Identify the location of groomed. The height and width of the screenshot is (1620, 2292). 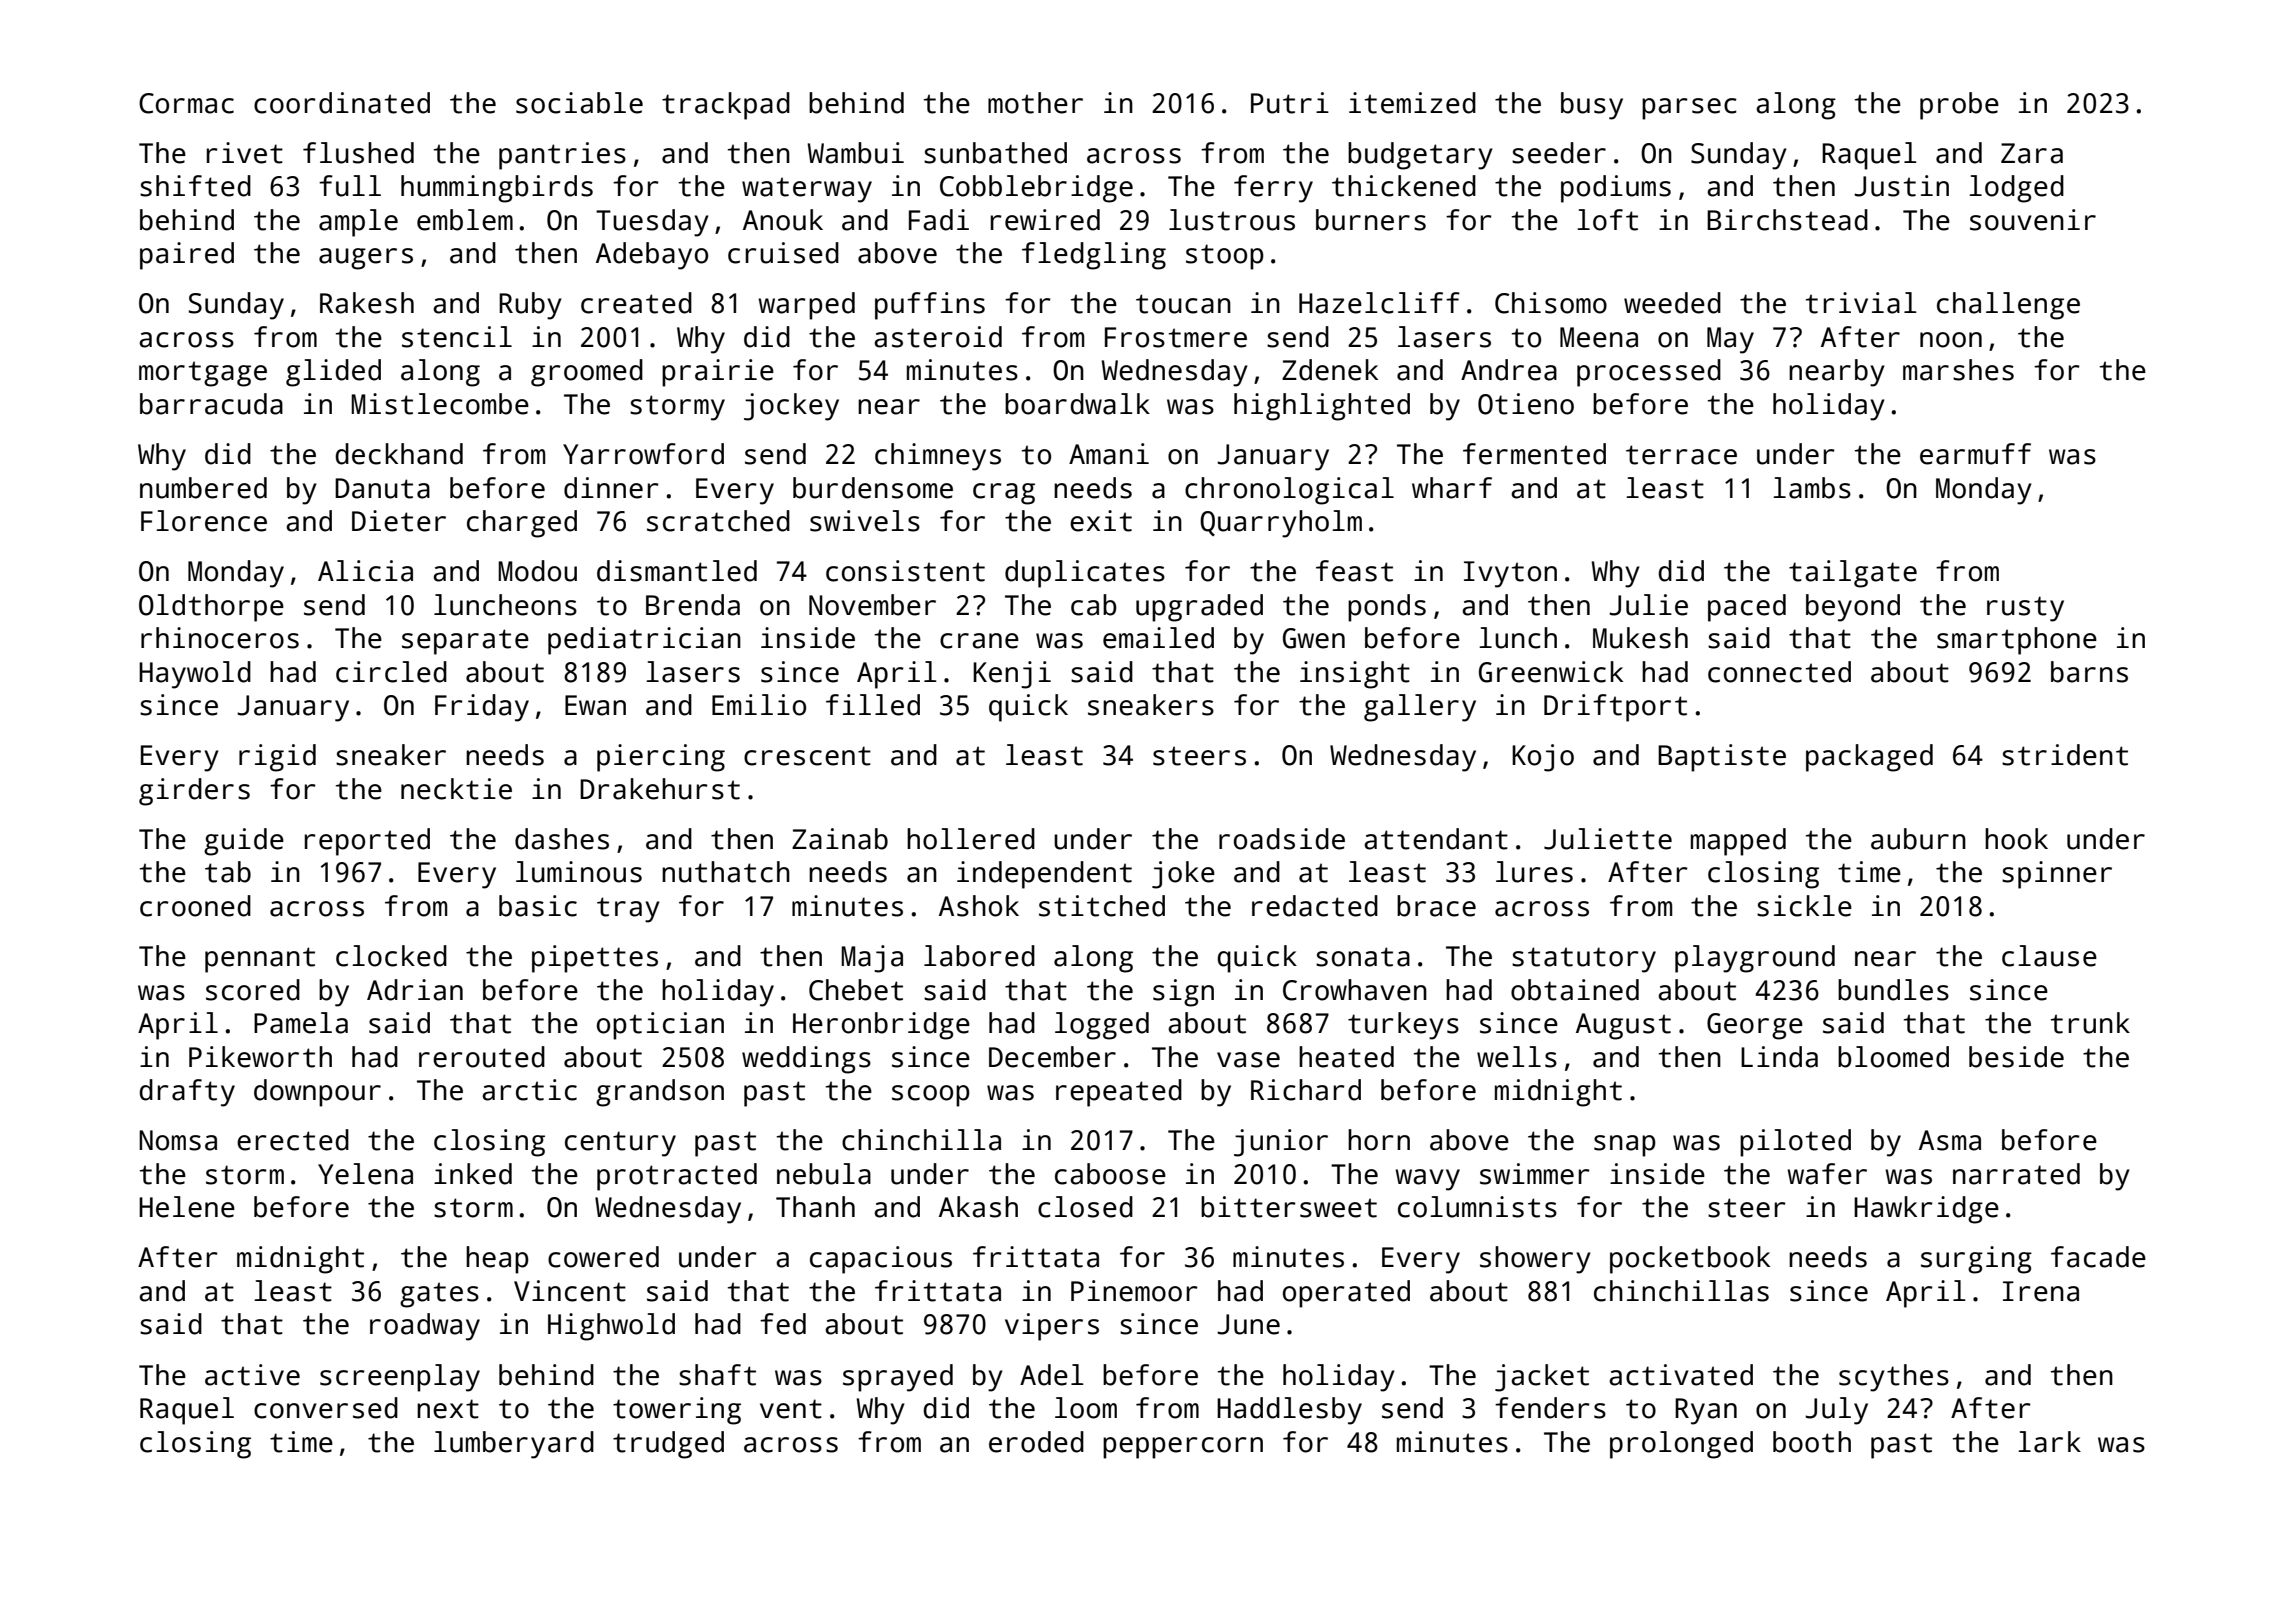
(587, 373).
